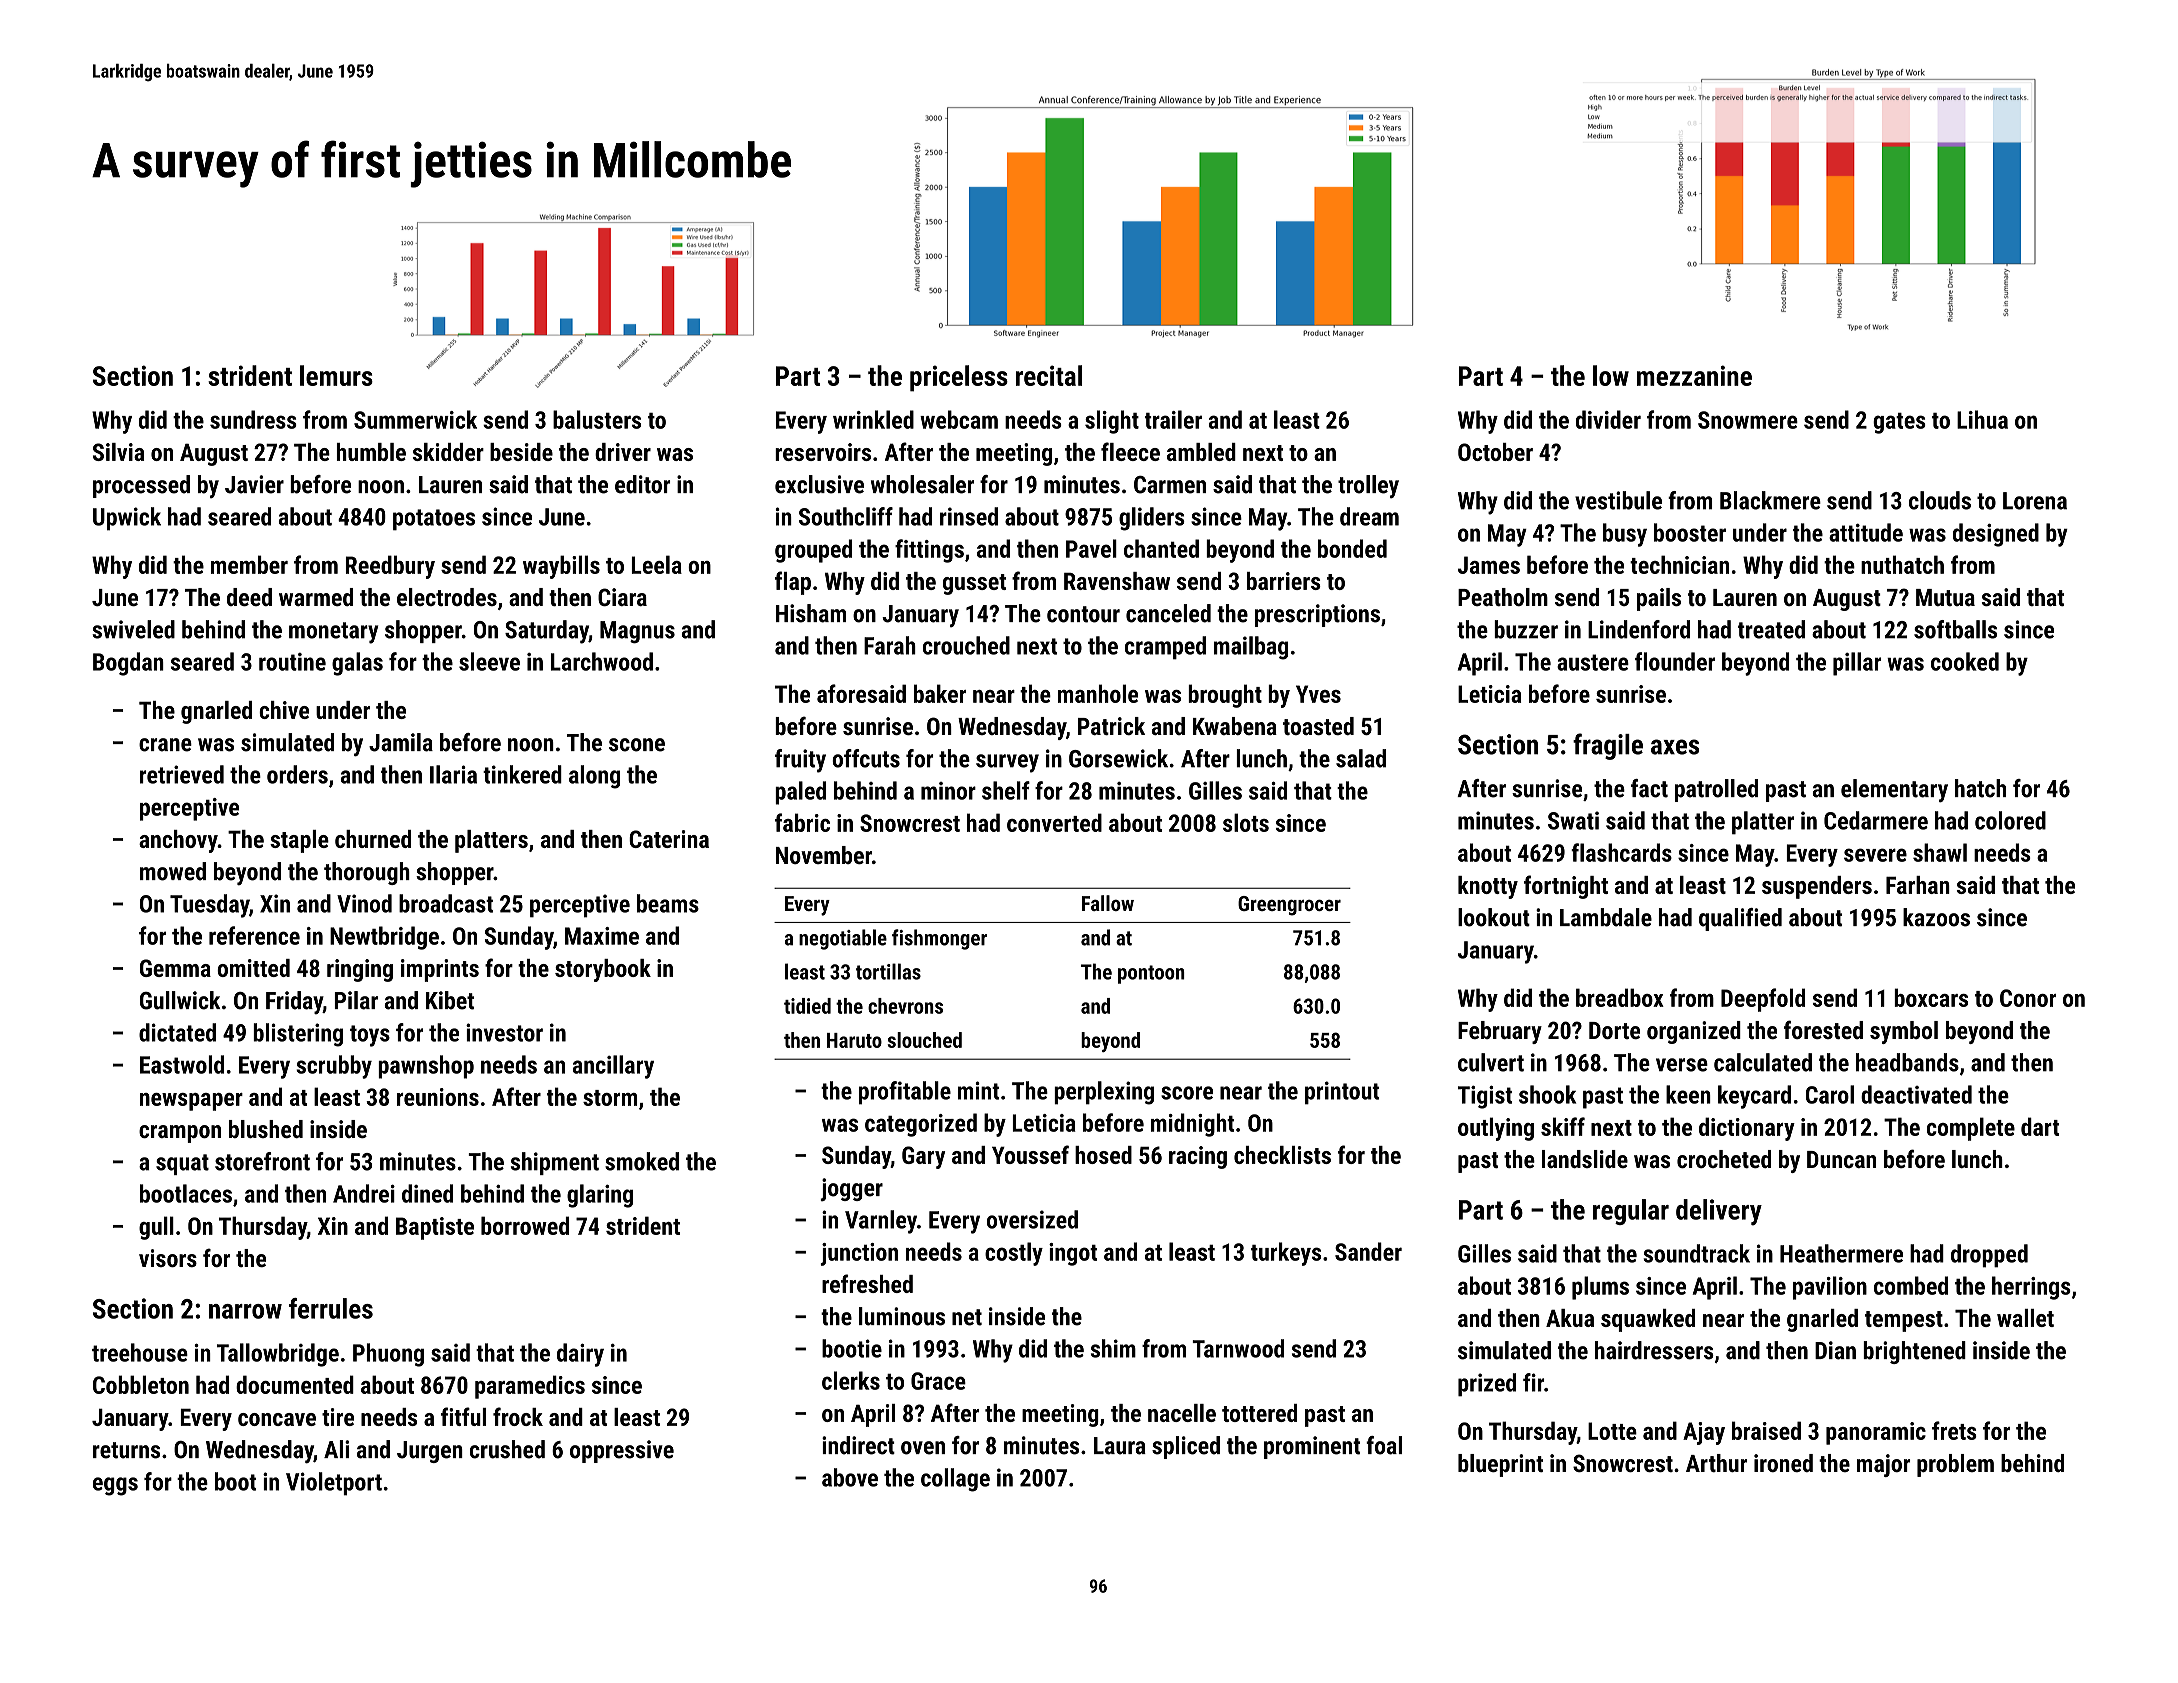  I want to click on dart, so click(2040, 1126).
